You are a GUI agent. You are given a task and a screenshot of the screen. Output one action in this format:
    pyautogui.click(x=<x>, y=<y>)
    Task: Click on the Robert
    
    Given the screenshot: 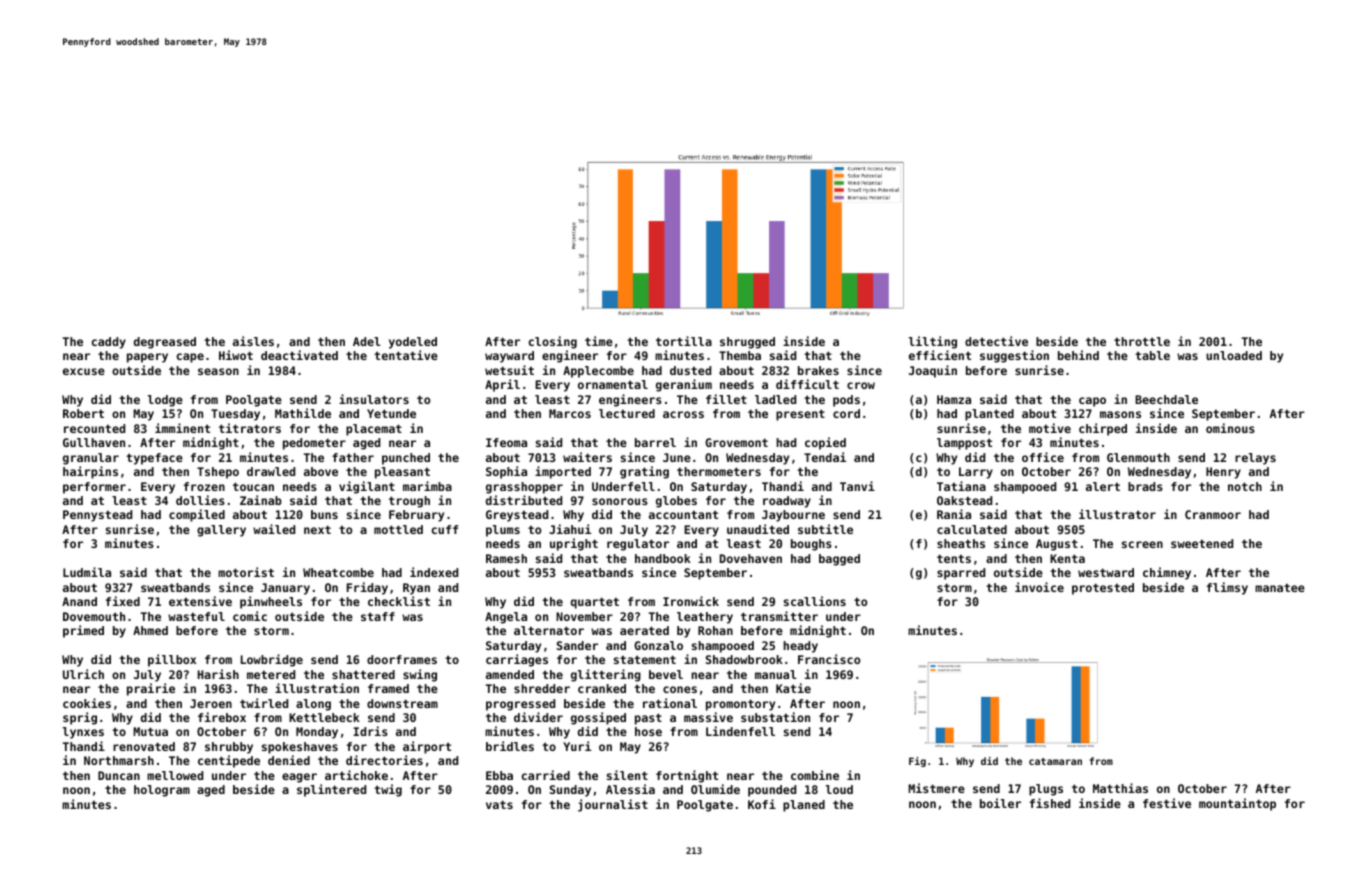 What is the action you would take?
    pyautogui.click(x=83, y=413)
